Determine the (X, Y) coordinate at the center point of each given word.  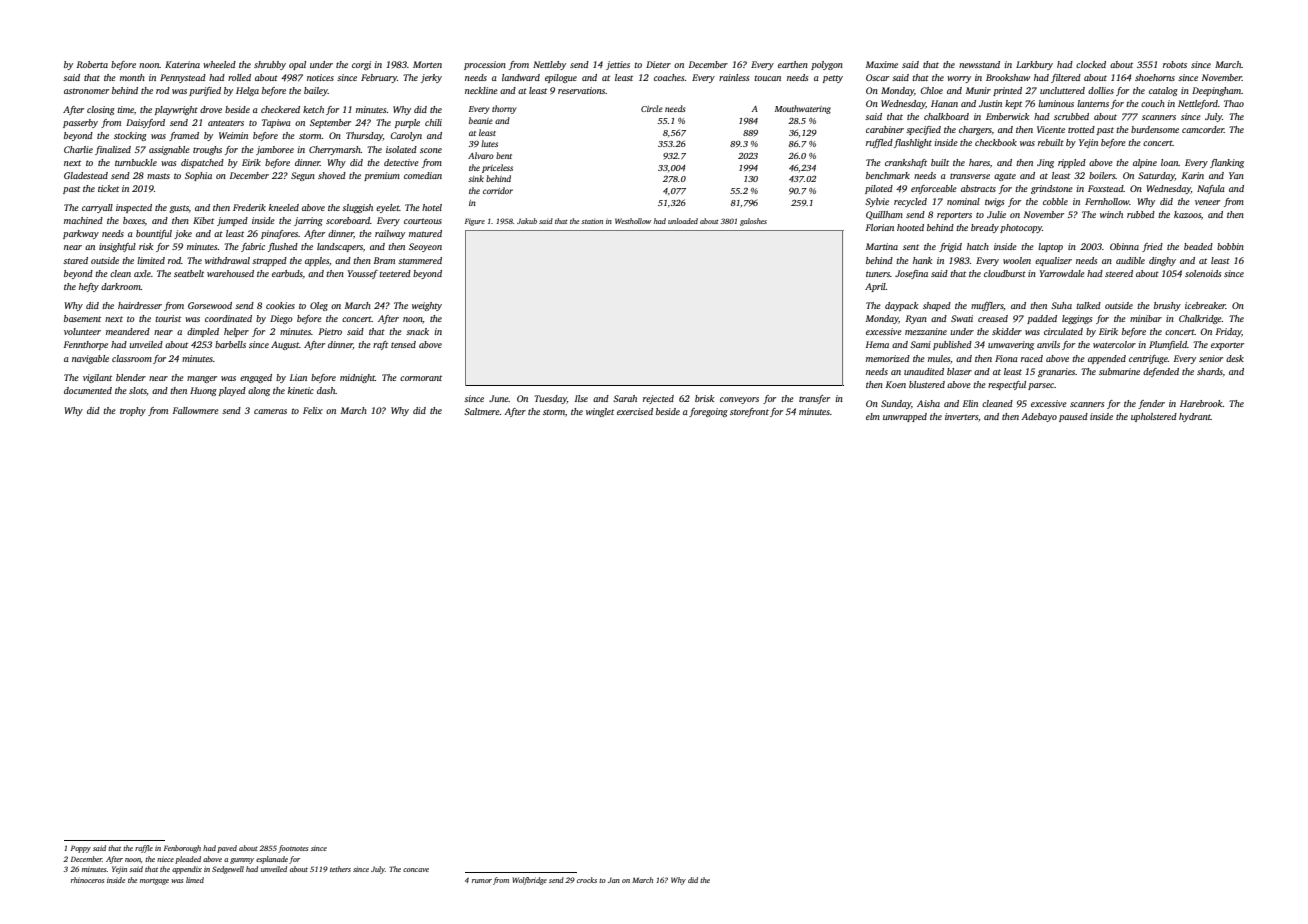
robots (1175, 64)
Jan (614, 880)
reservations (581, 90)
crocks (587, 880)
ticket (108, 188)
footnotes (293, 849)
